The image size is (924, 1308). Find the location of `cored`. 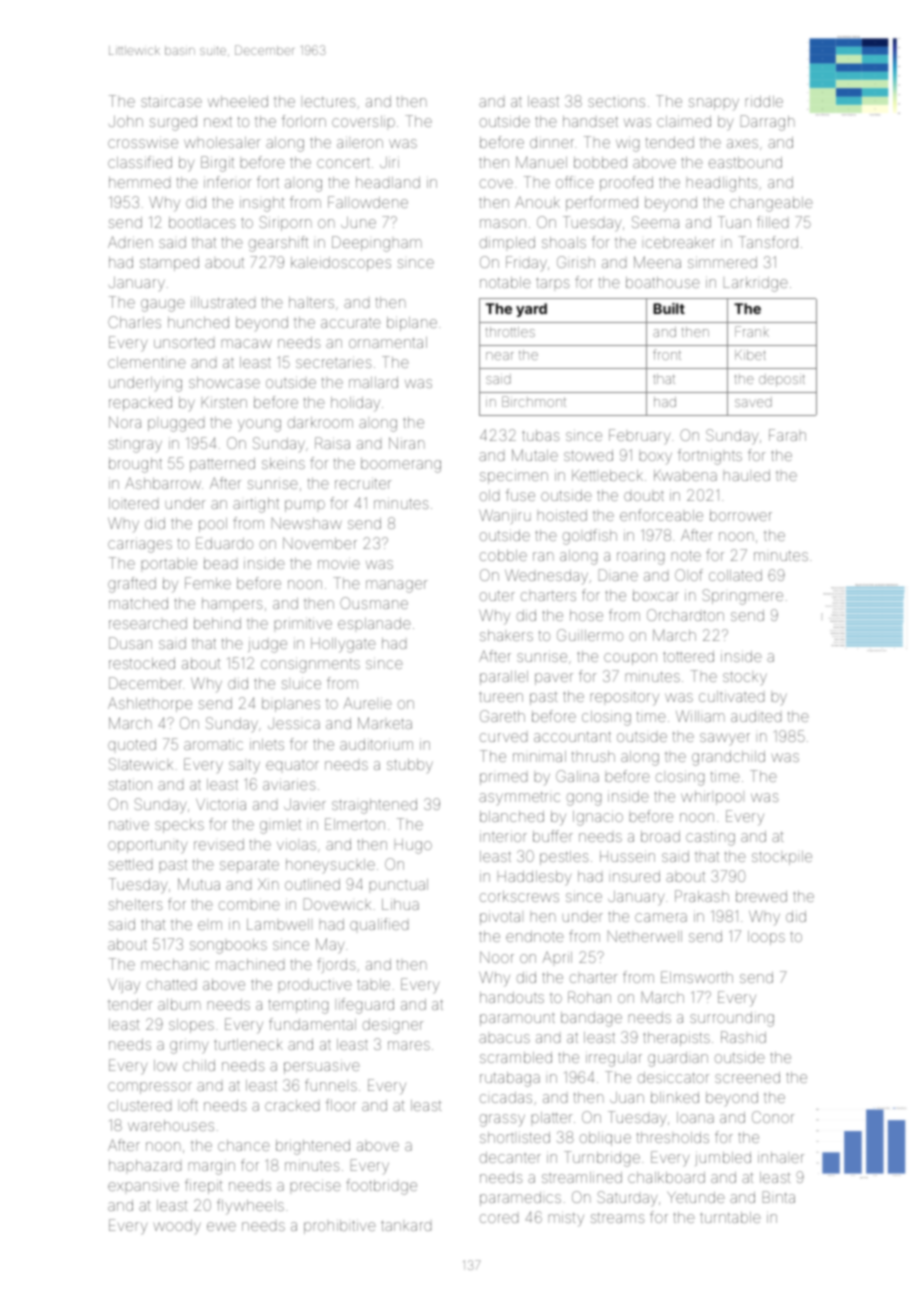

cored is located at coordinates (499, 1218).
